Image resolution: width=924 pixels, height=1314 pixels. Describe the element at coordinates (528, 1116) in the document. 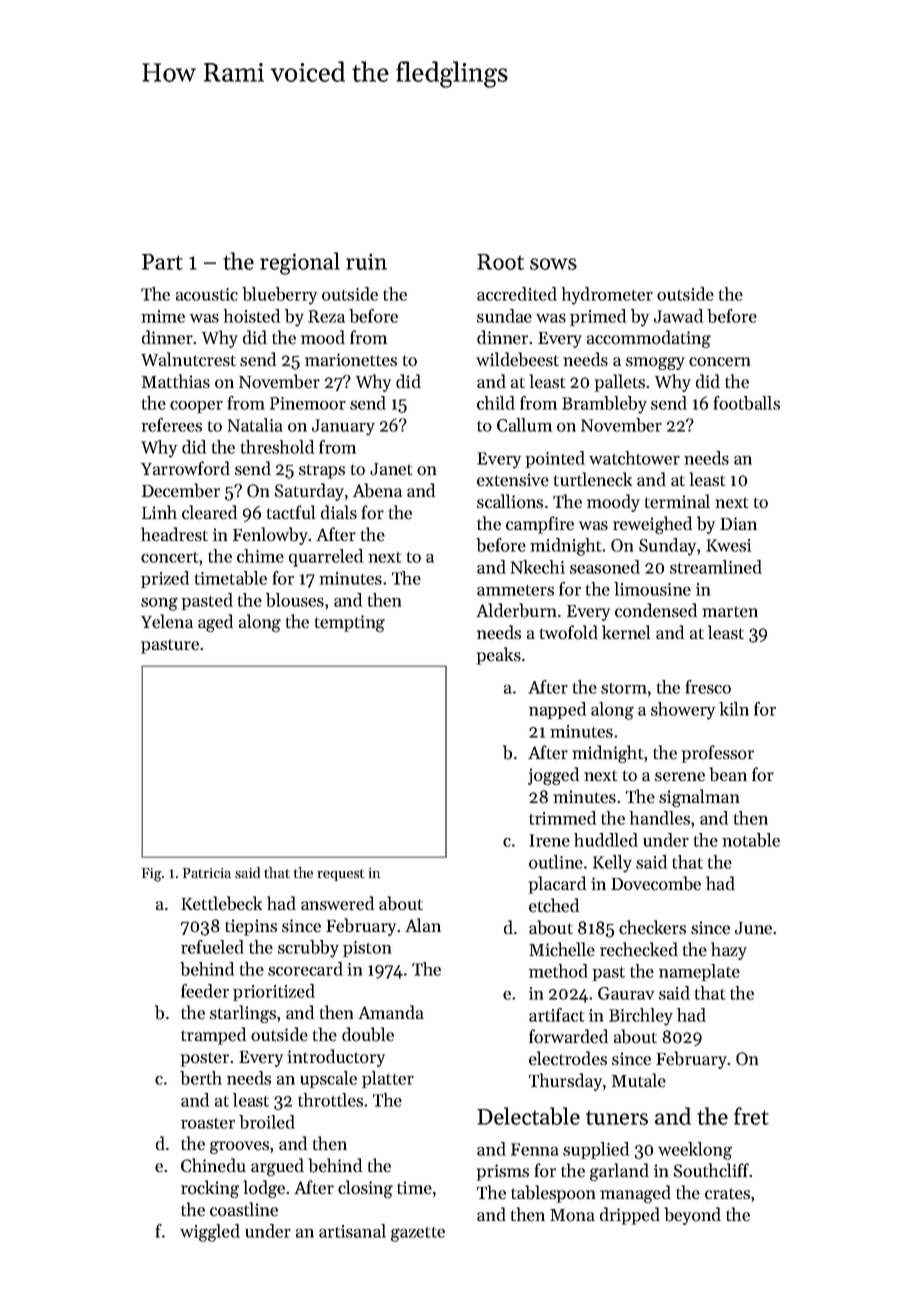

I see `Delectable` at that location.
